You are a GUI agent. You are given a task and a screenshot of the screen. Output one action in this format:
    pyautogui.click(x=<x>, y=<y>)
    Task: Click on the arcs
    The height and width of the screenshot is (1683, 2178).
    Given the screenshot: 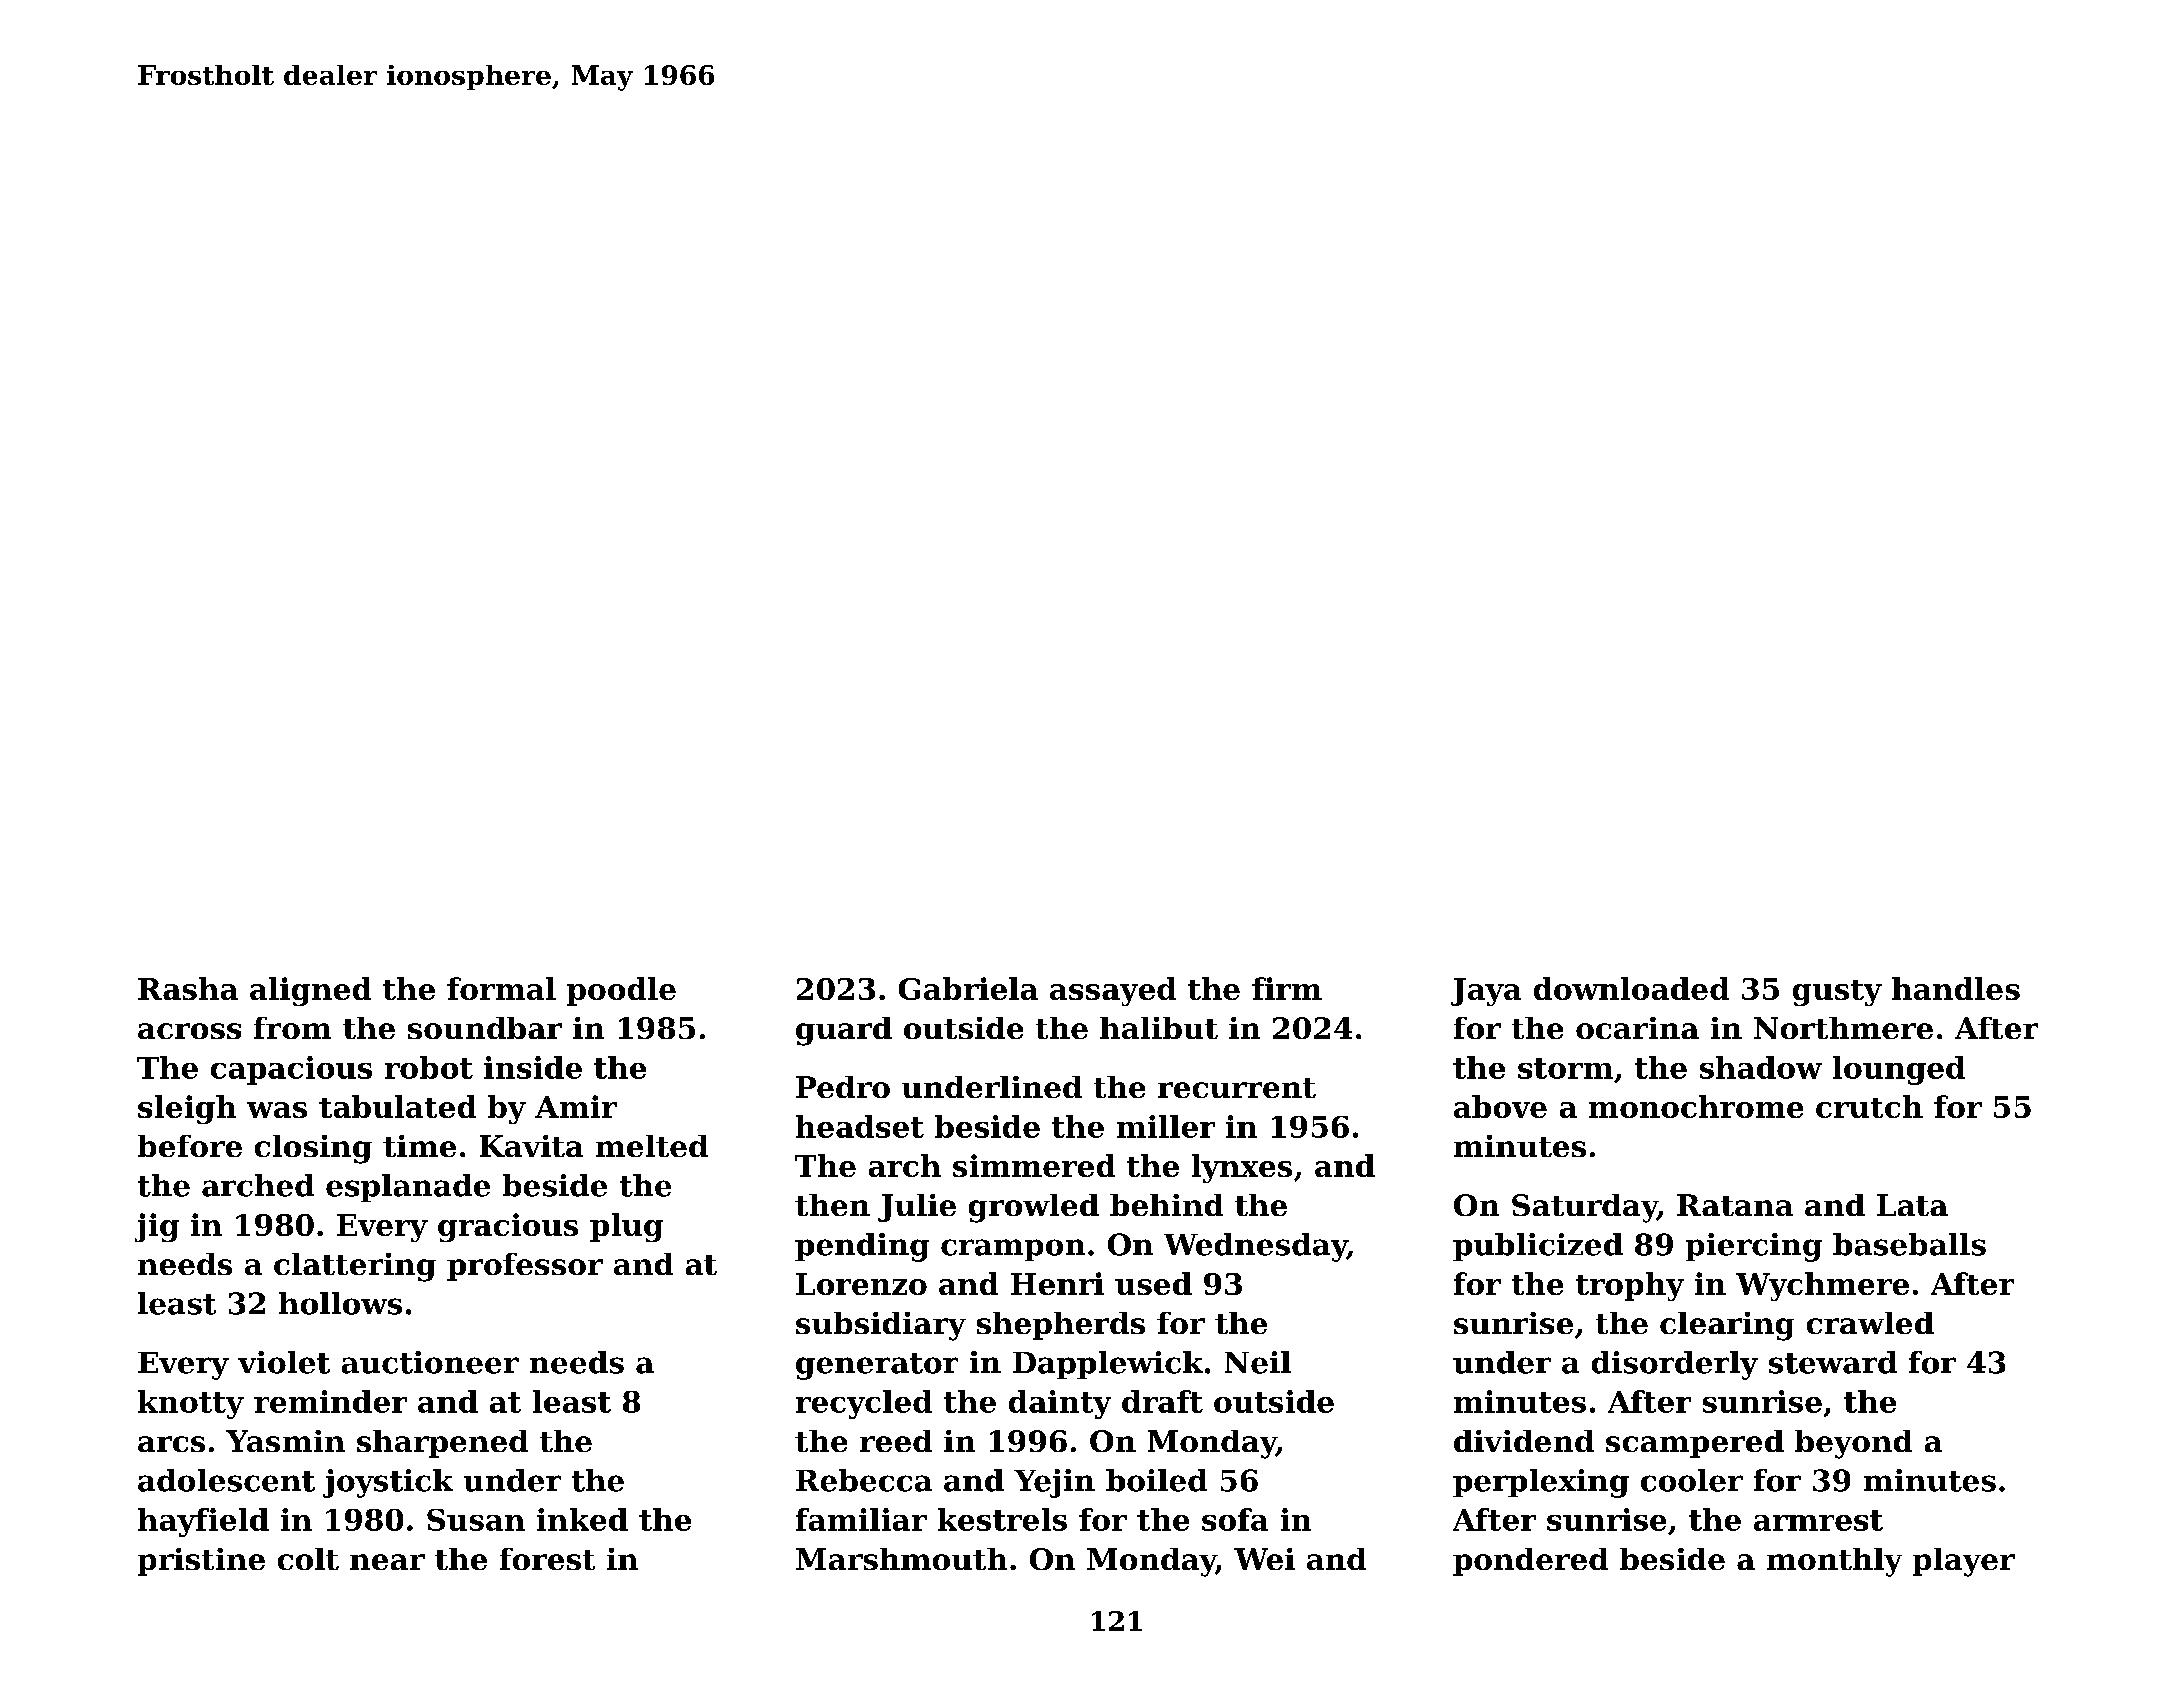 What is the action you would take?
    pyautogui.click(x=171, y=1444)
